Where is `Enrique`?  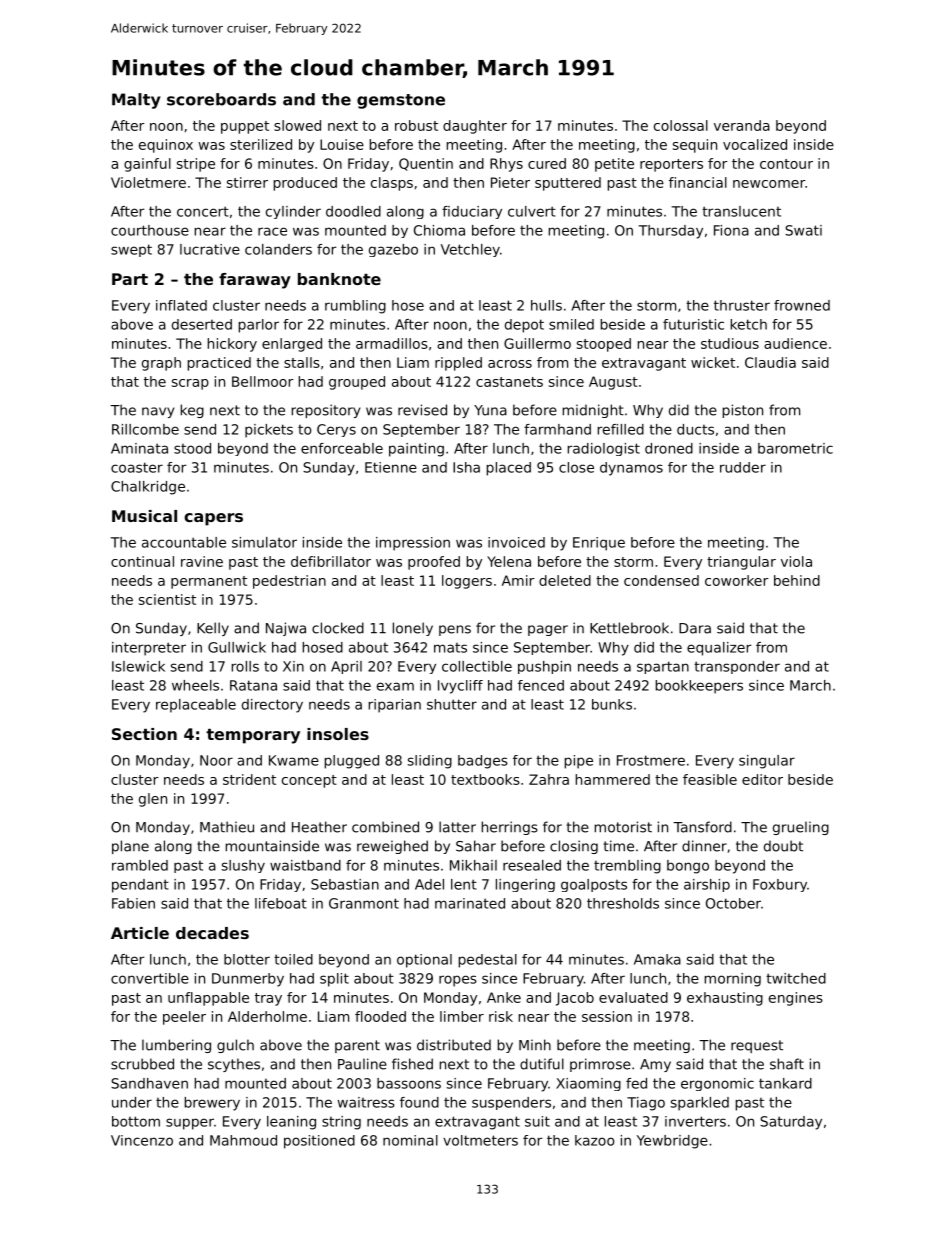
Enrique is located at coordinates (599, 544).
